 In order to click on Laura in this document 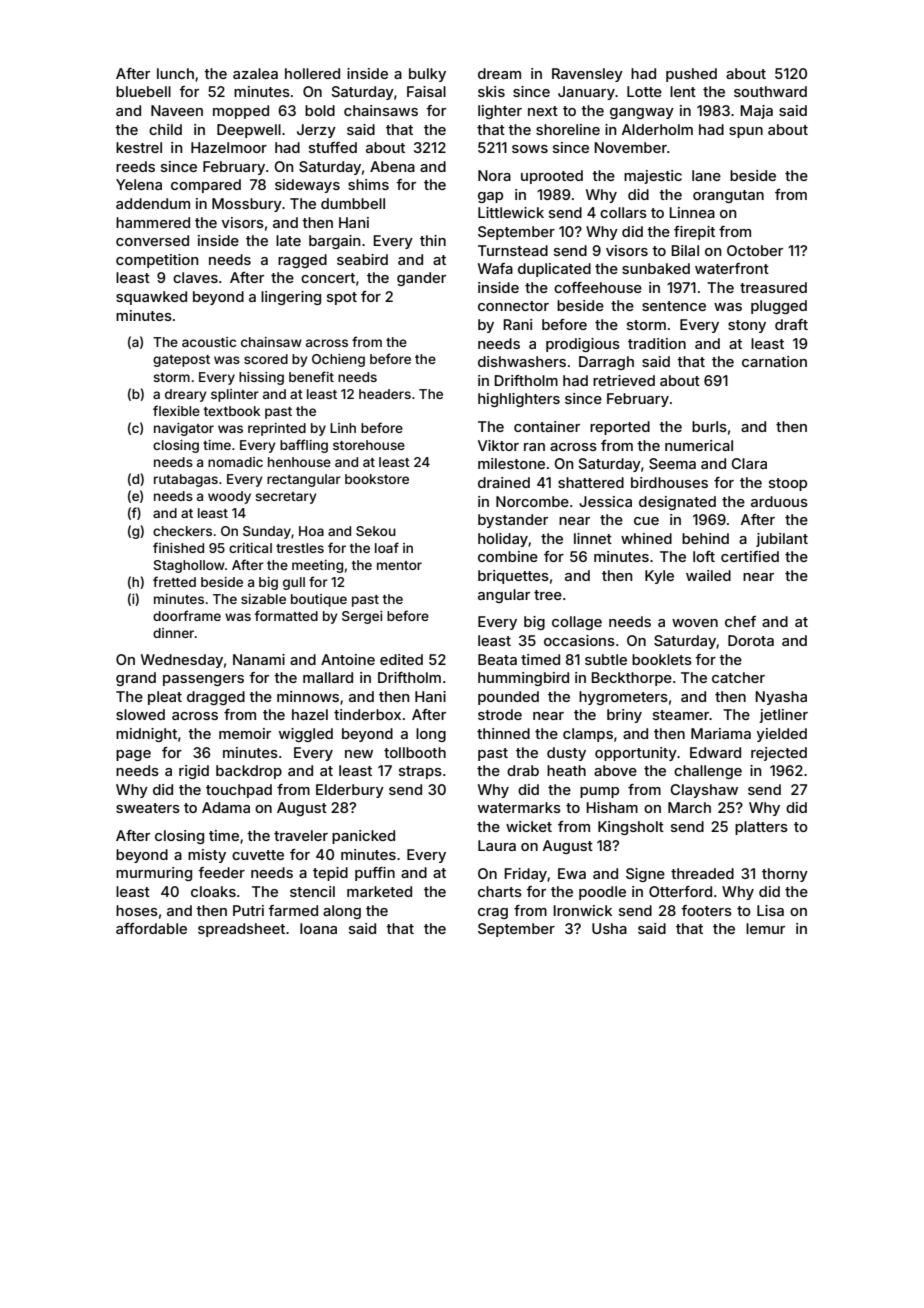, I will do `click(497, 845)`.
